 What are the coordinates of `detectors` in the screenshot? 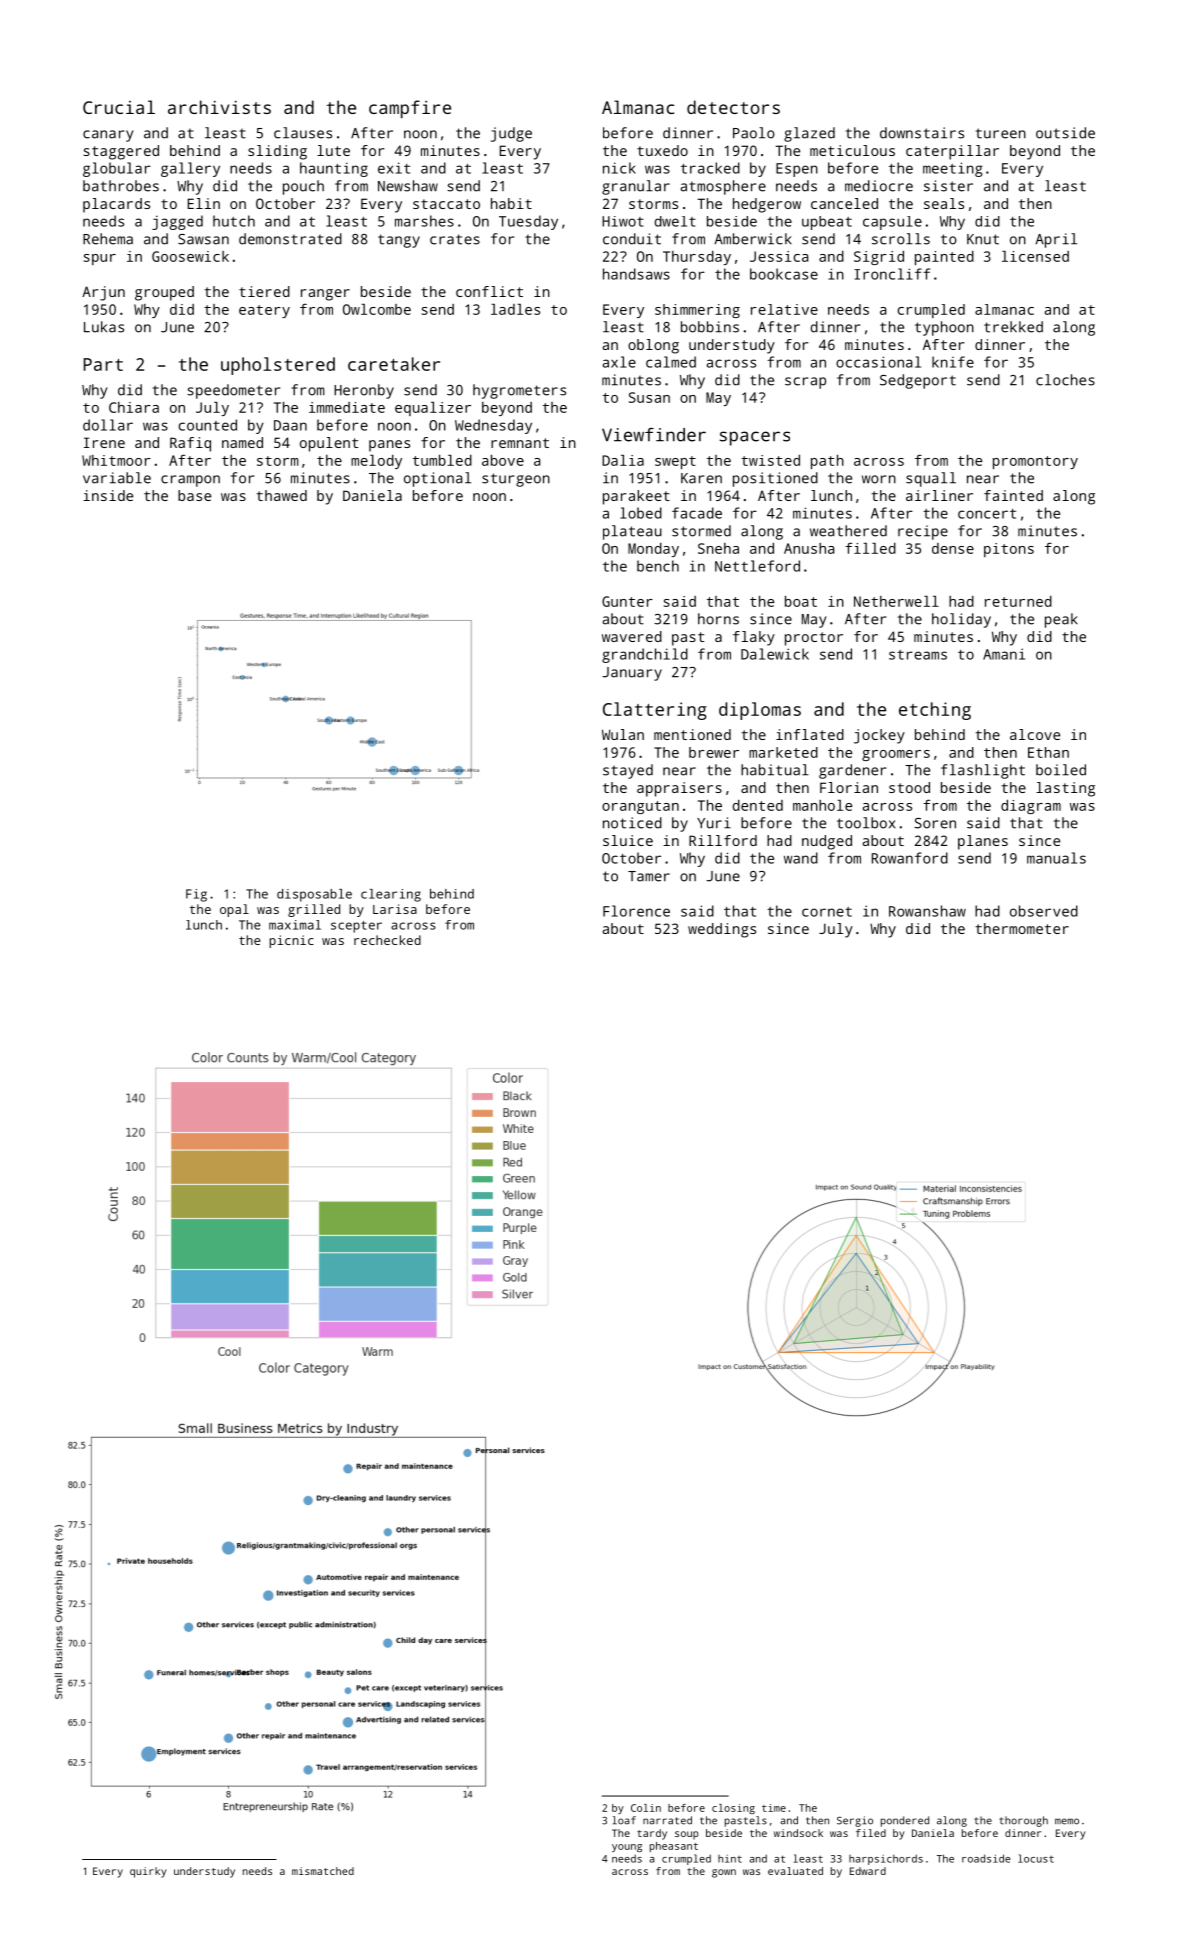 It's located at (733, 107).
